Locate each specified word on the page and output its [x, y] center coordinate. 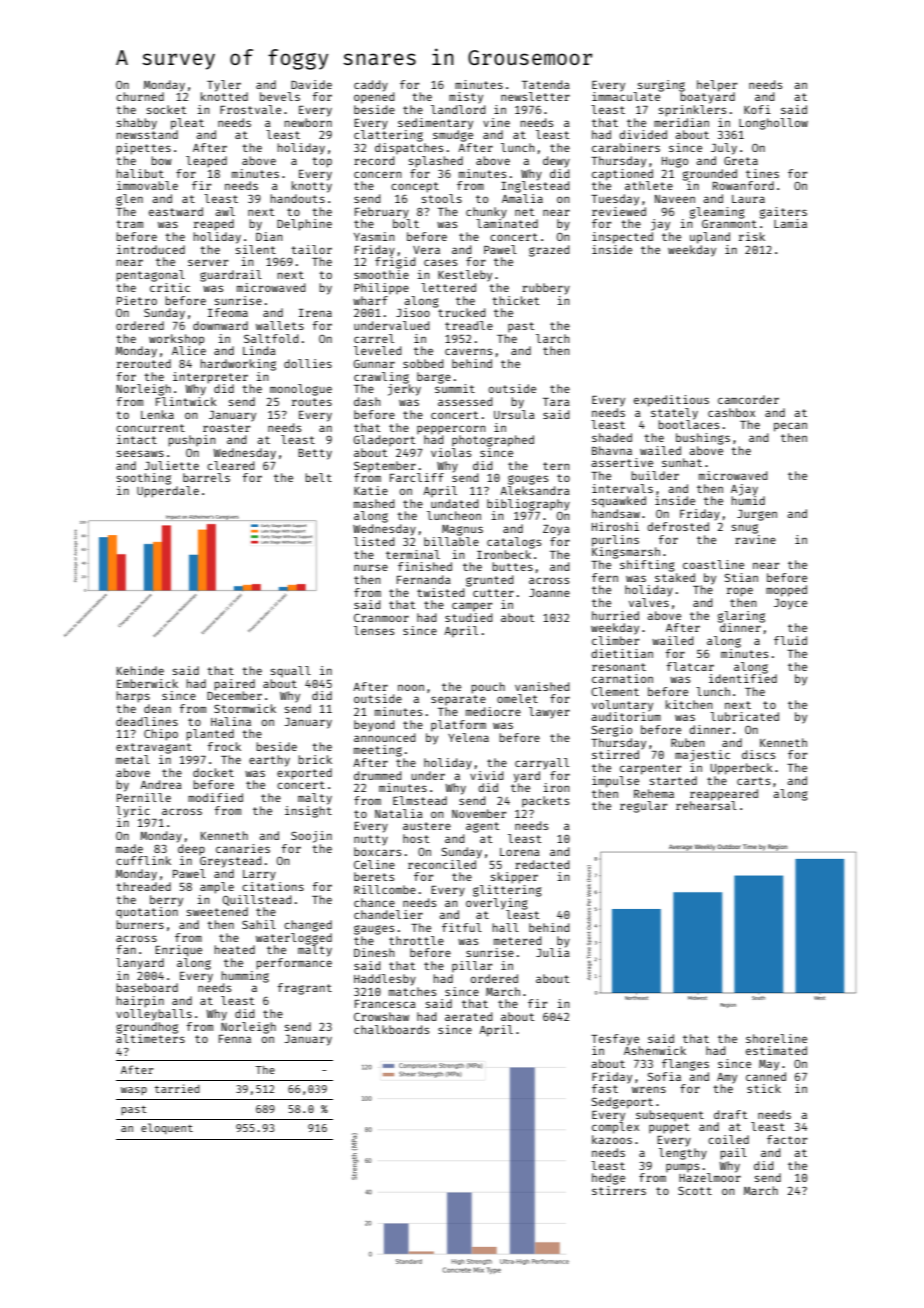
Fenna [235, 1039]
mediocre [493, 711]
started [673, 780]
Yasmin [374, 236]
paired [234, 685]
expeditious [671, 401]
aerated [469, 1016]
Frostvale [250, 109]
